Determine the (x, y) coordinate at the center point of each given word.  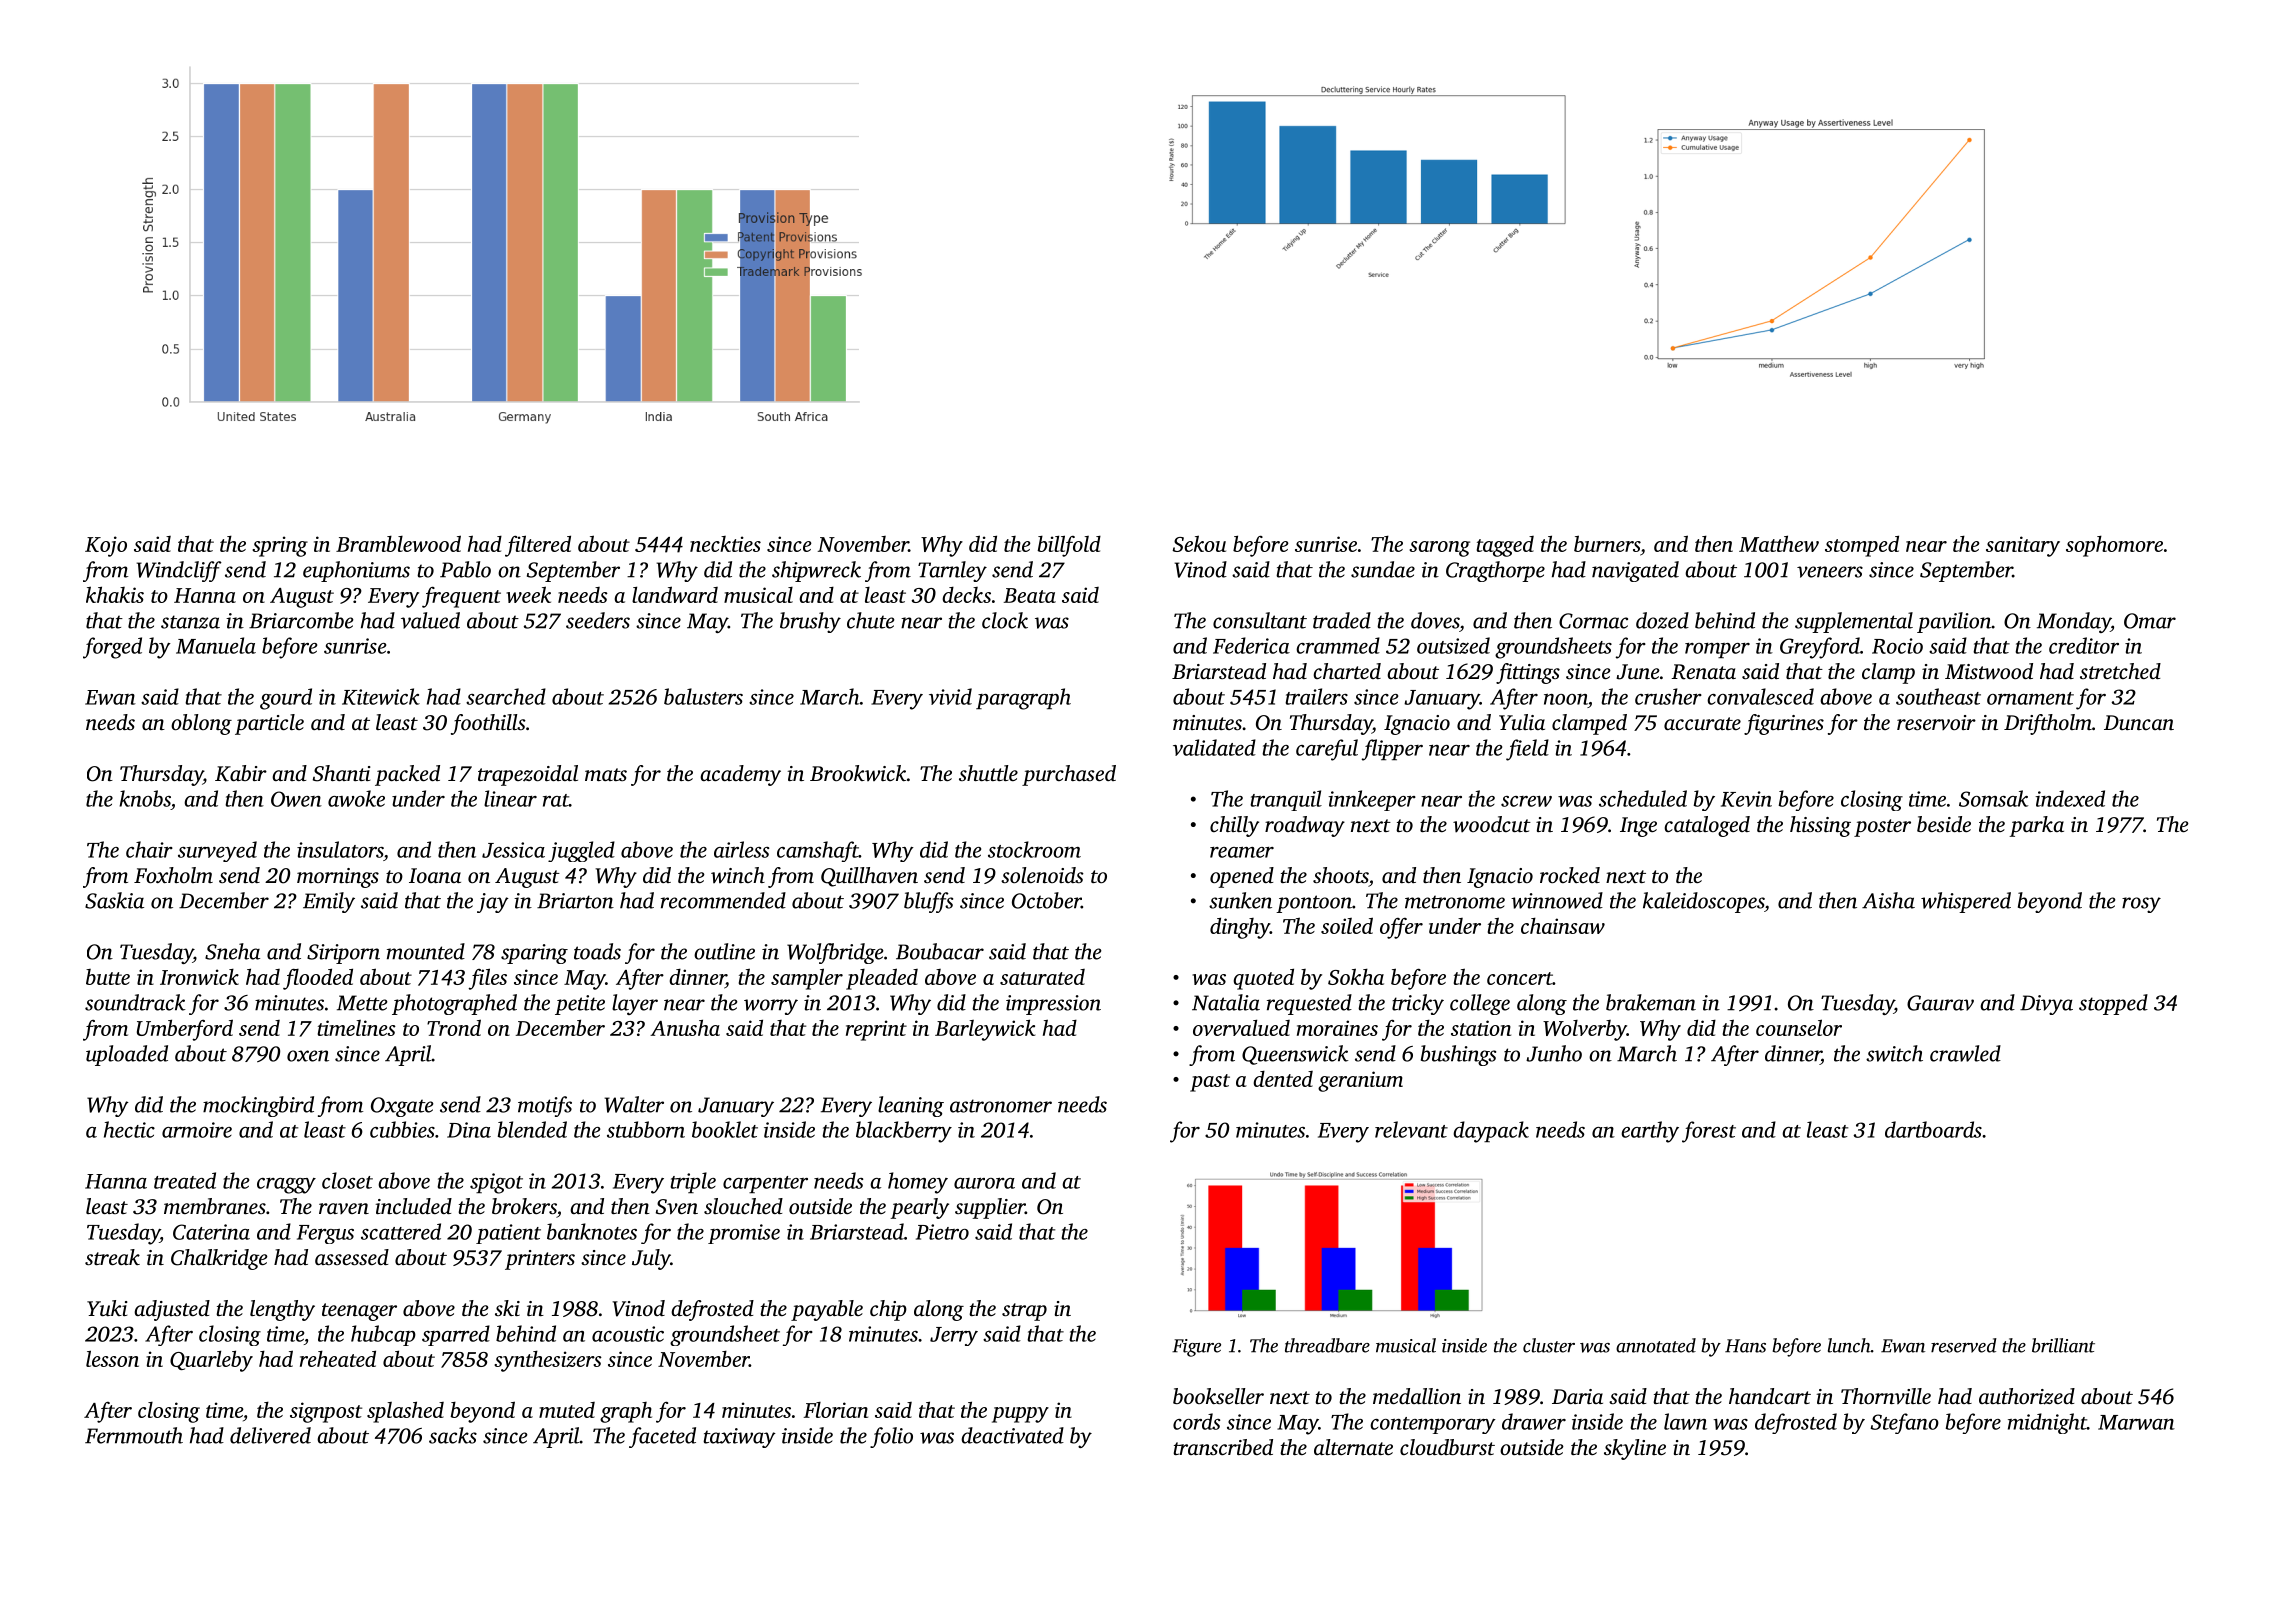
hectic (129, 1129)
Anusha (685, 1027)
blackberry (904, 1132)
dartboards (1933, 1129)
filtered (538, 546)
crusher (1668, 696)
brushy (810, 622)
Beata (1030, 595)
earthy (1650, 1132)
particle (269, 724)
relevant (1411, 1129)
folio (891, 1437)
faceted (662, 1437)
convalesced (1760, 696)
